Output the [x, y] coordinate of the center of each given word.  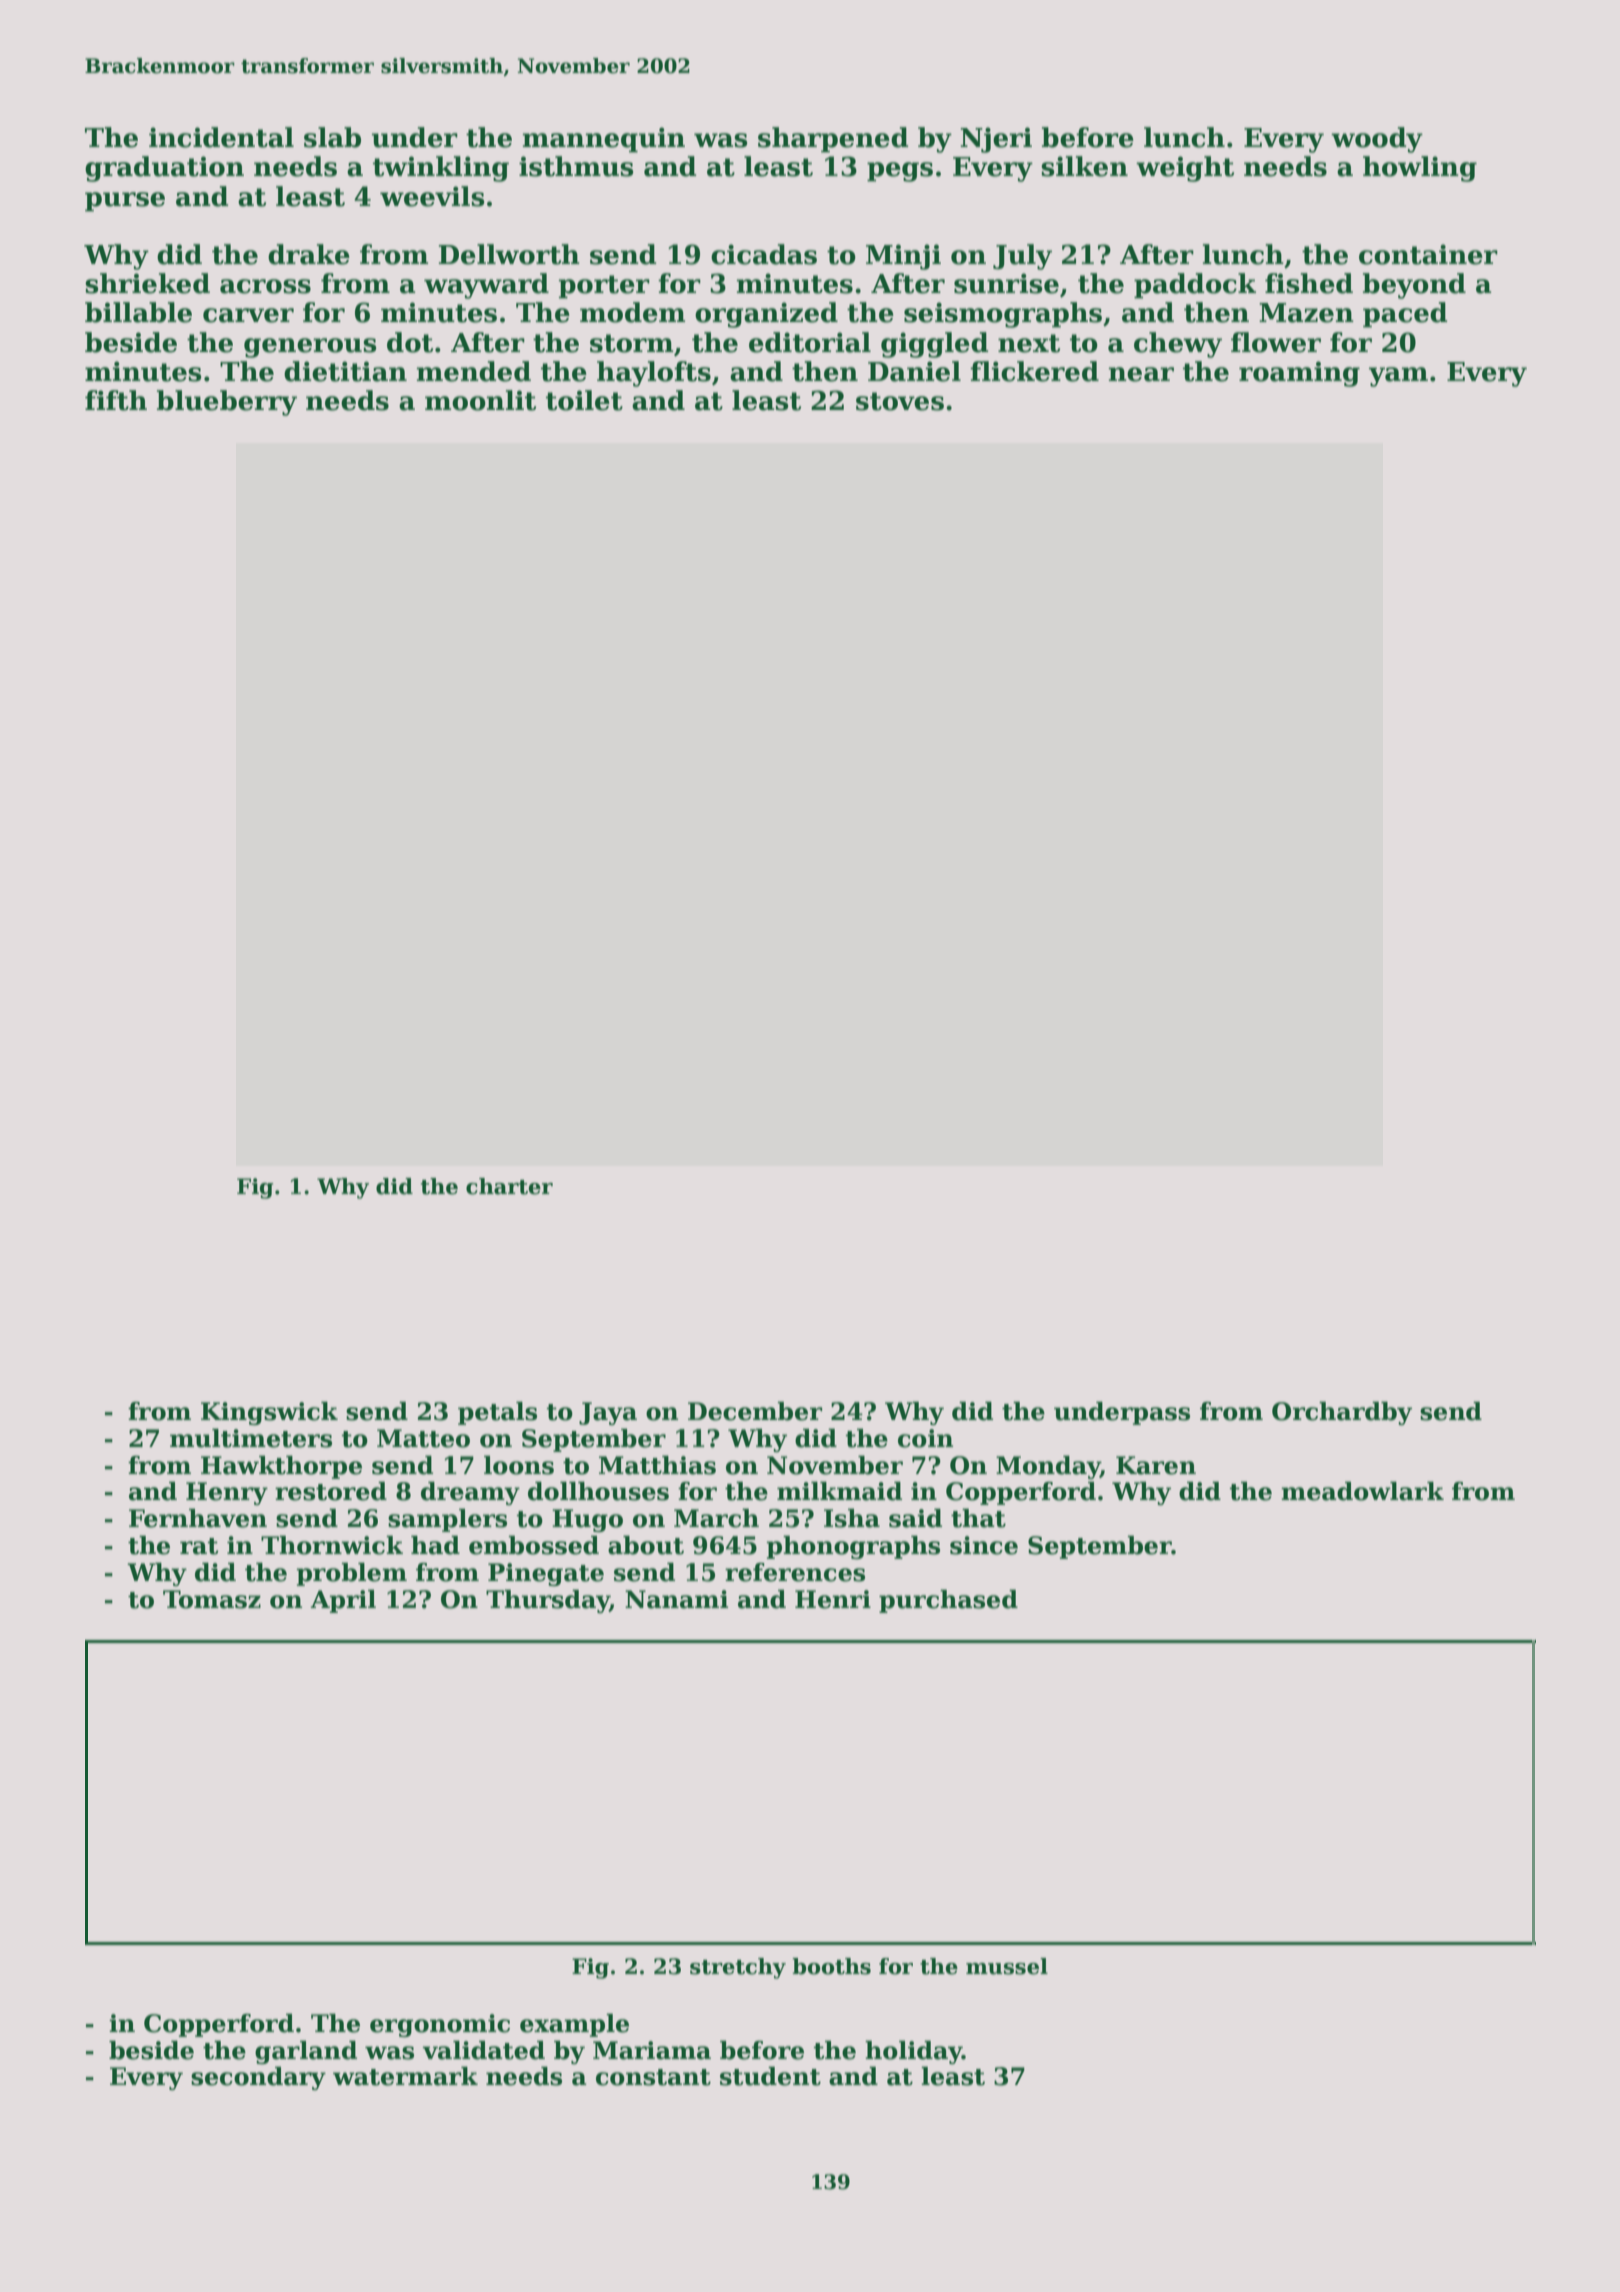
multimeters [251, 1438]
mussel [1007, 1966]
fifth [116, 400]
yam [1398, 377]
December [755, 1411]
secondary [258, 2078]
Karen [1156, 1465]
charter [509, 1186]
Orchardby [1342, 1413]
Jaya [608, 1413]
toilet [584, 400]
